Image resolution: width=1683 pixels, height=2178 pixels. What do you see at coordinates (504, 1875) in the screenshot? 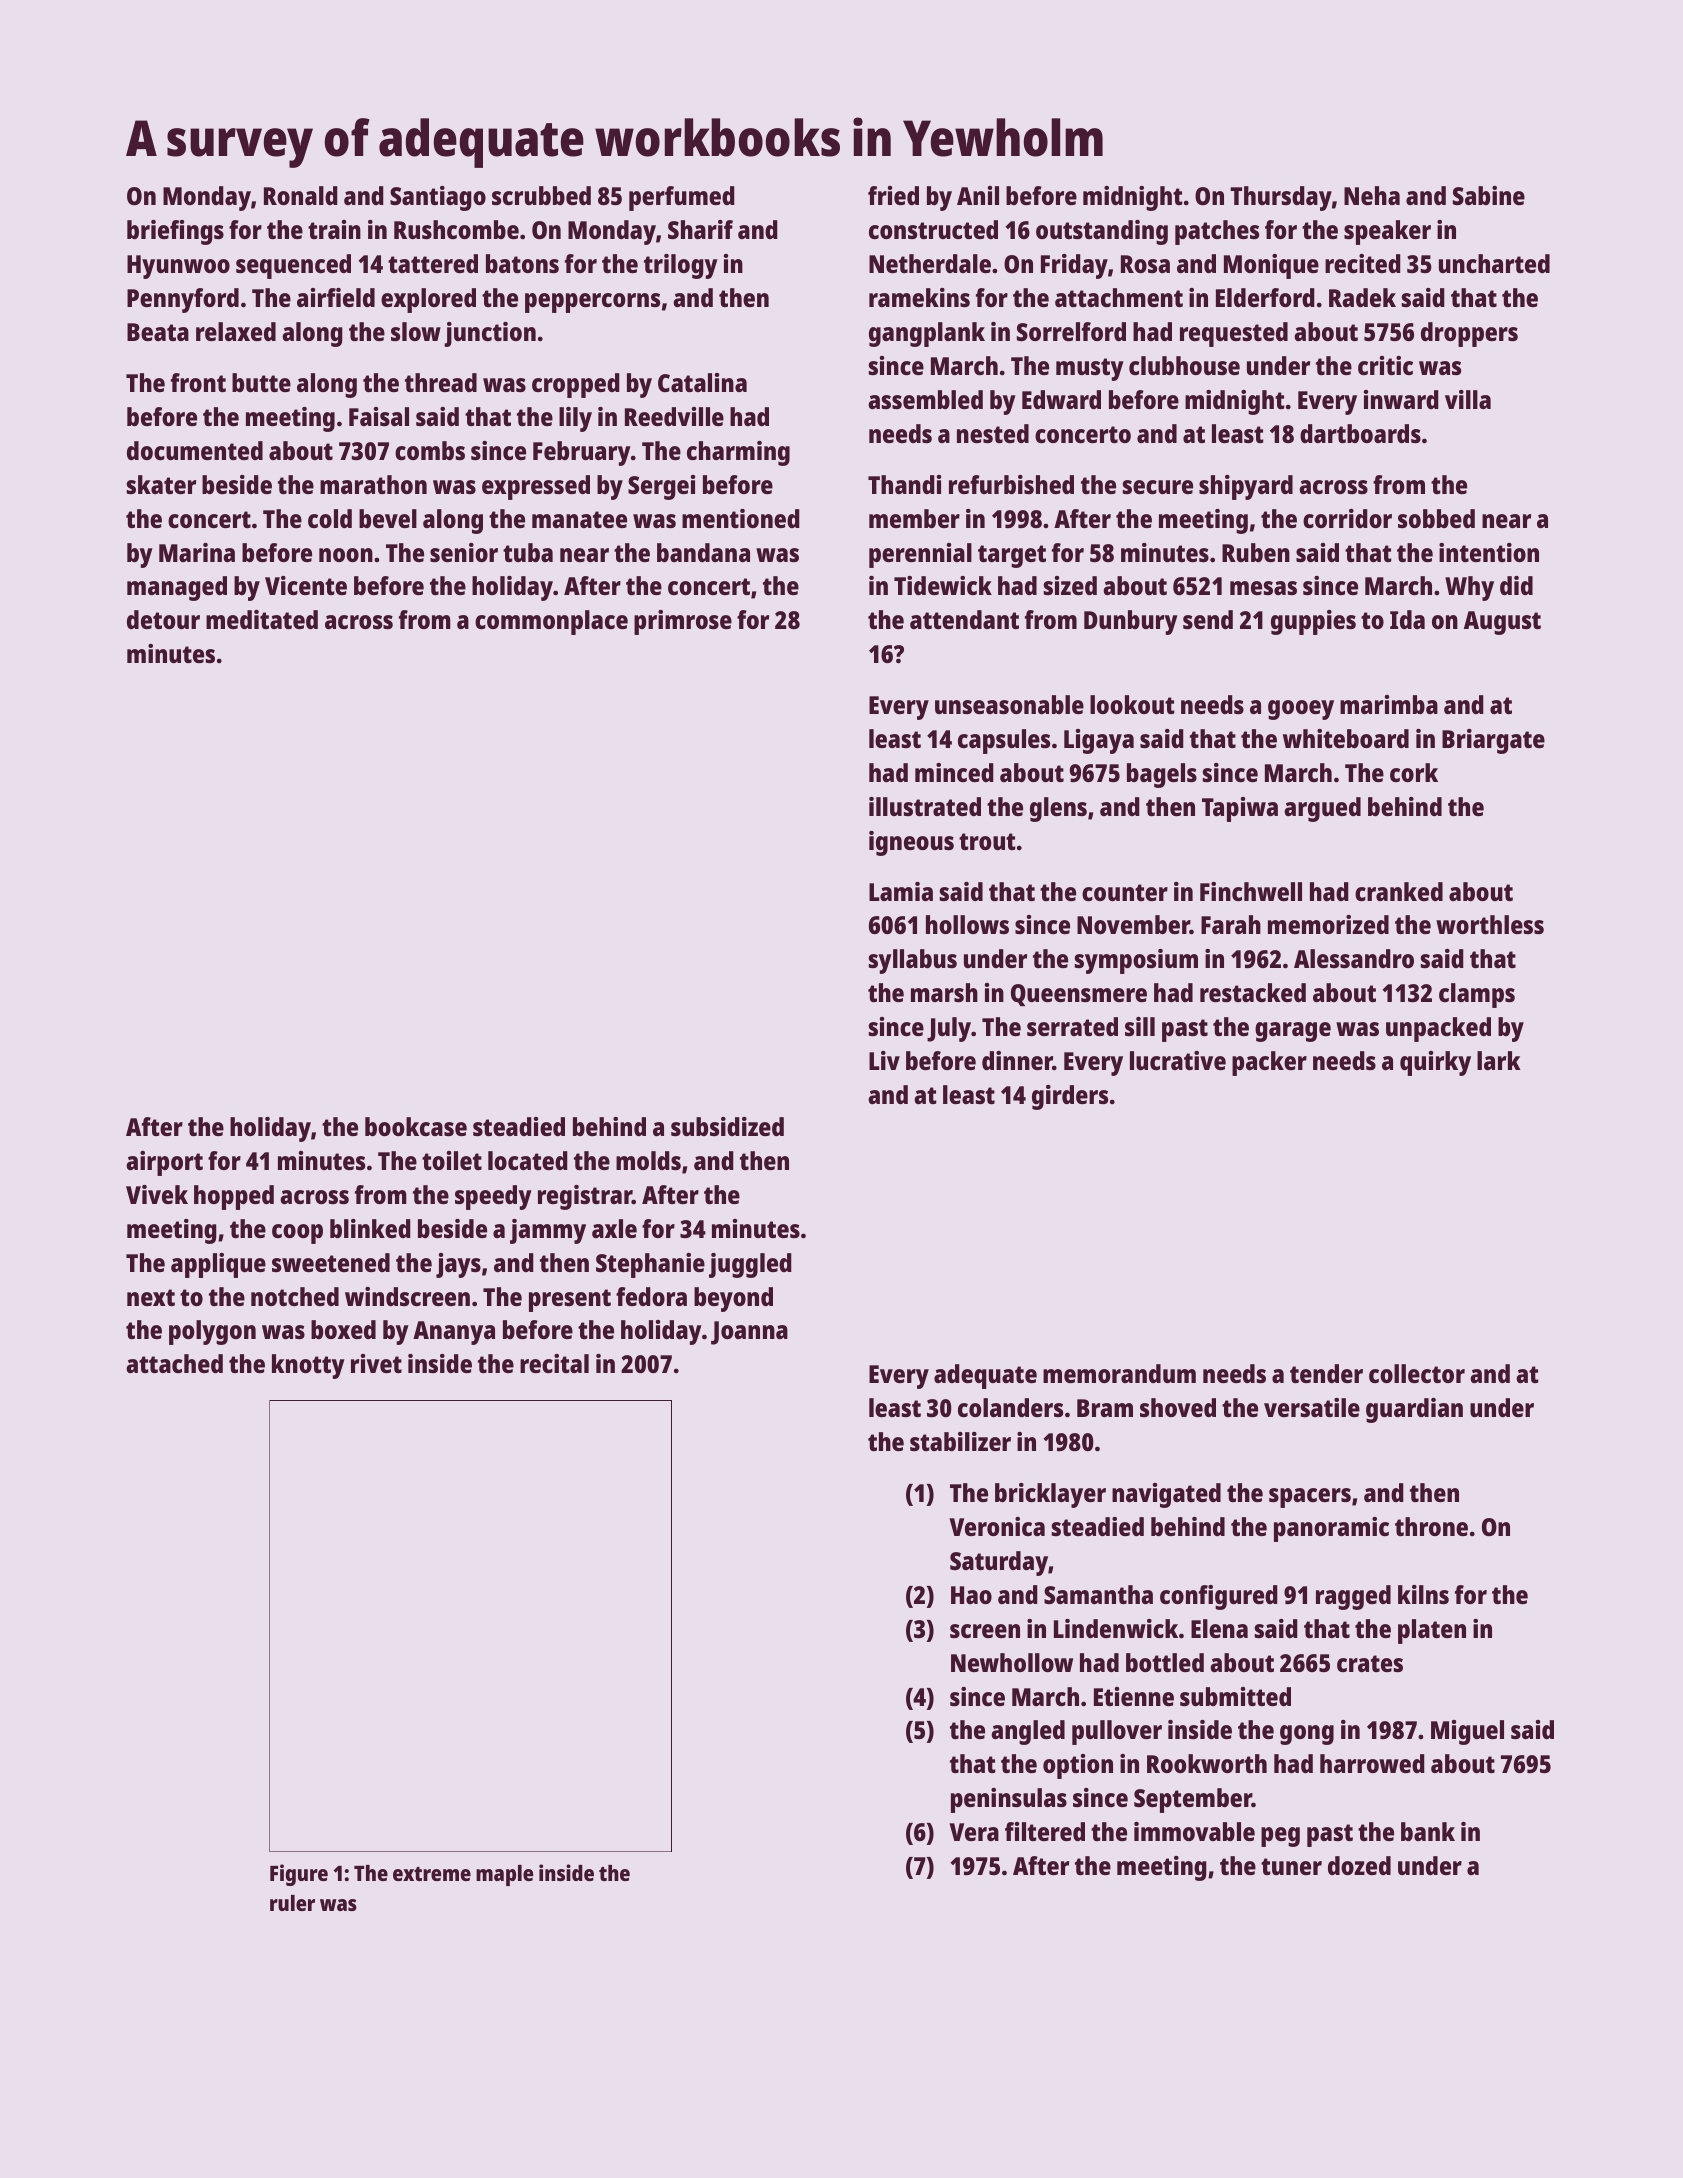
I see `maple` at bounding box center [504, 1875].
